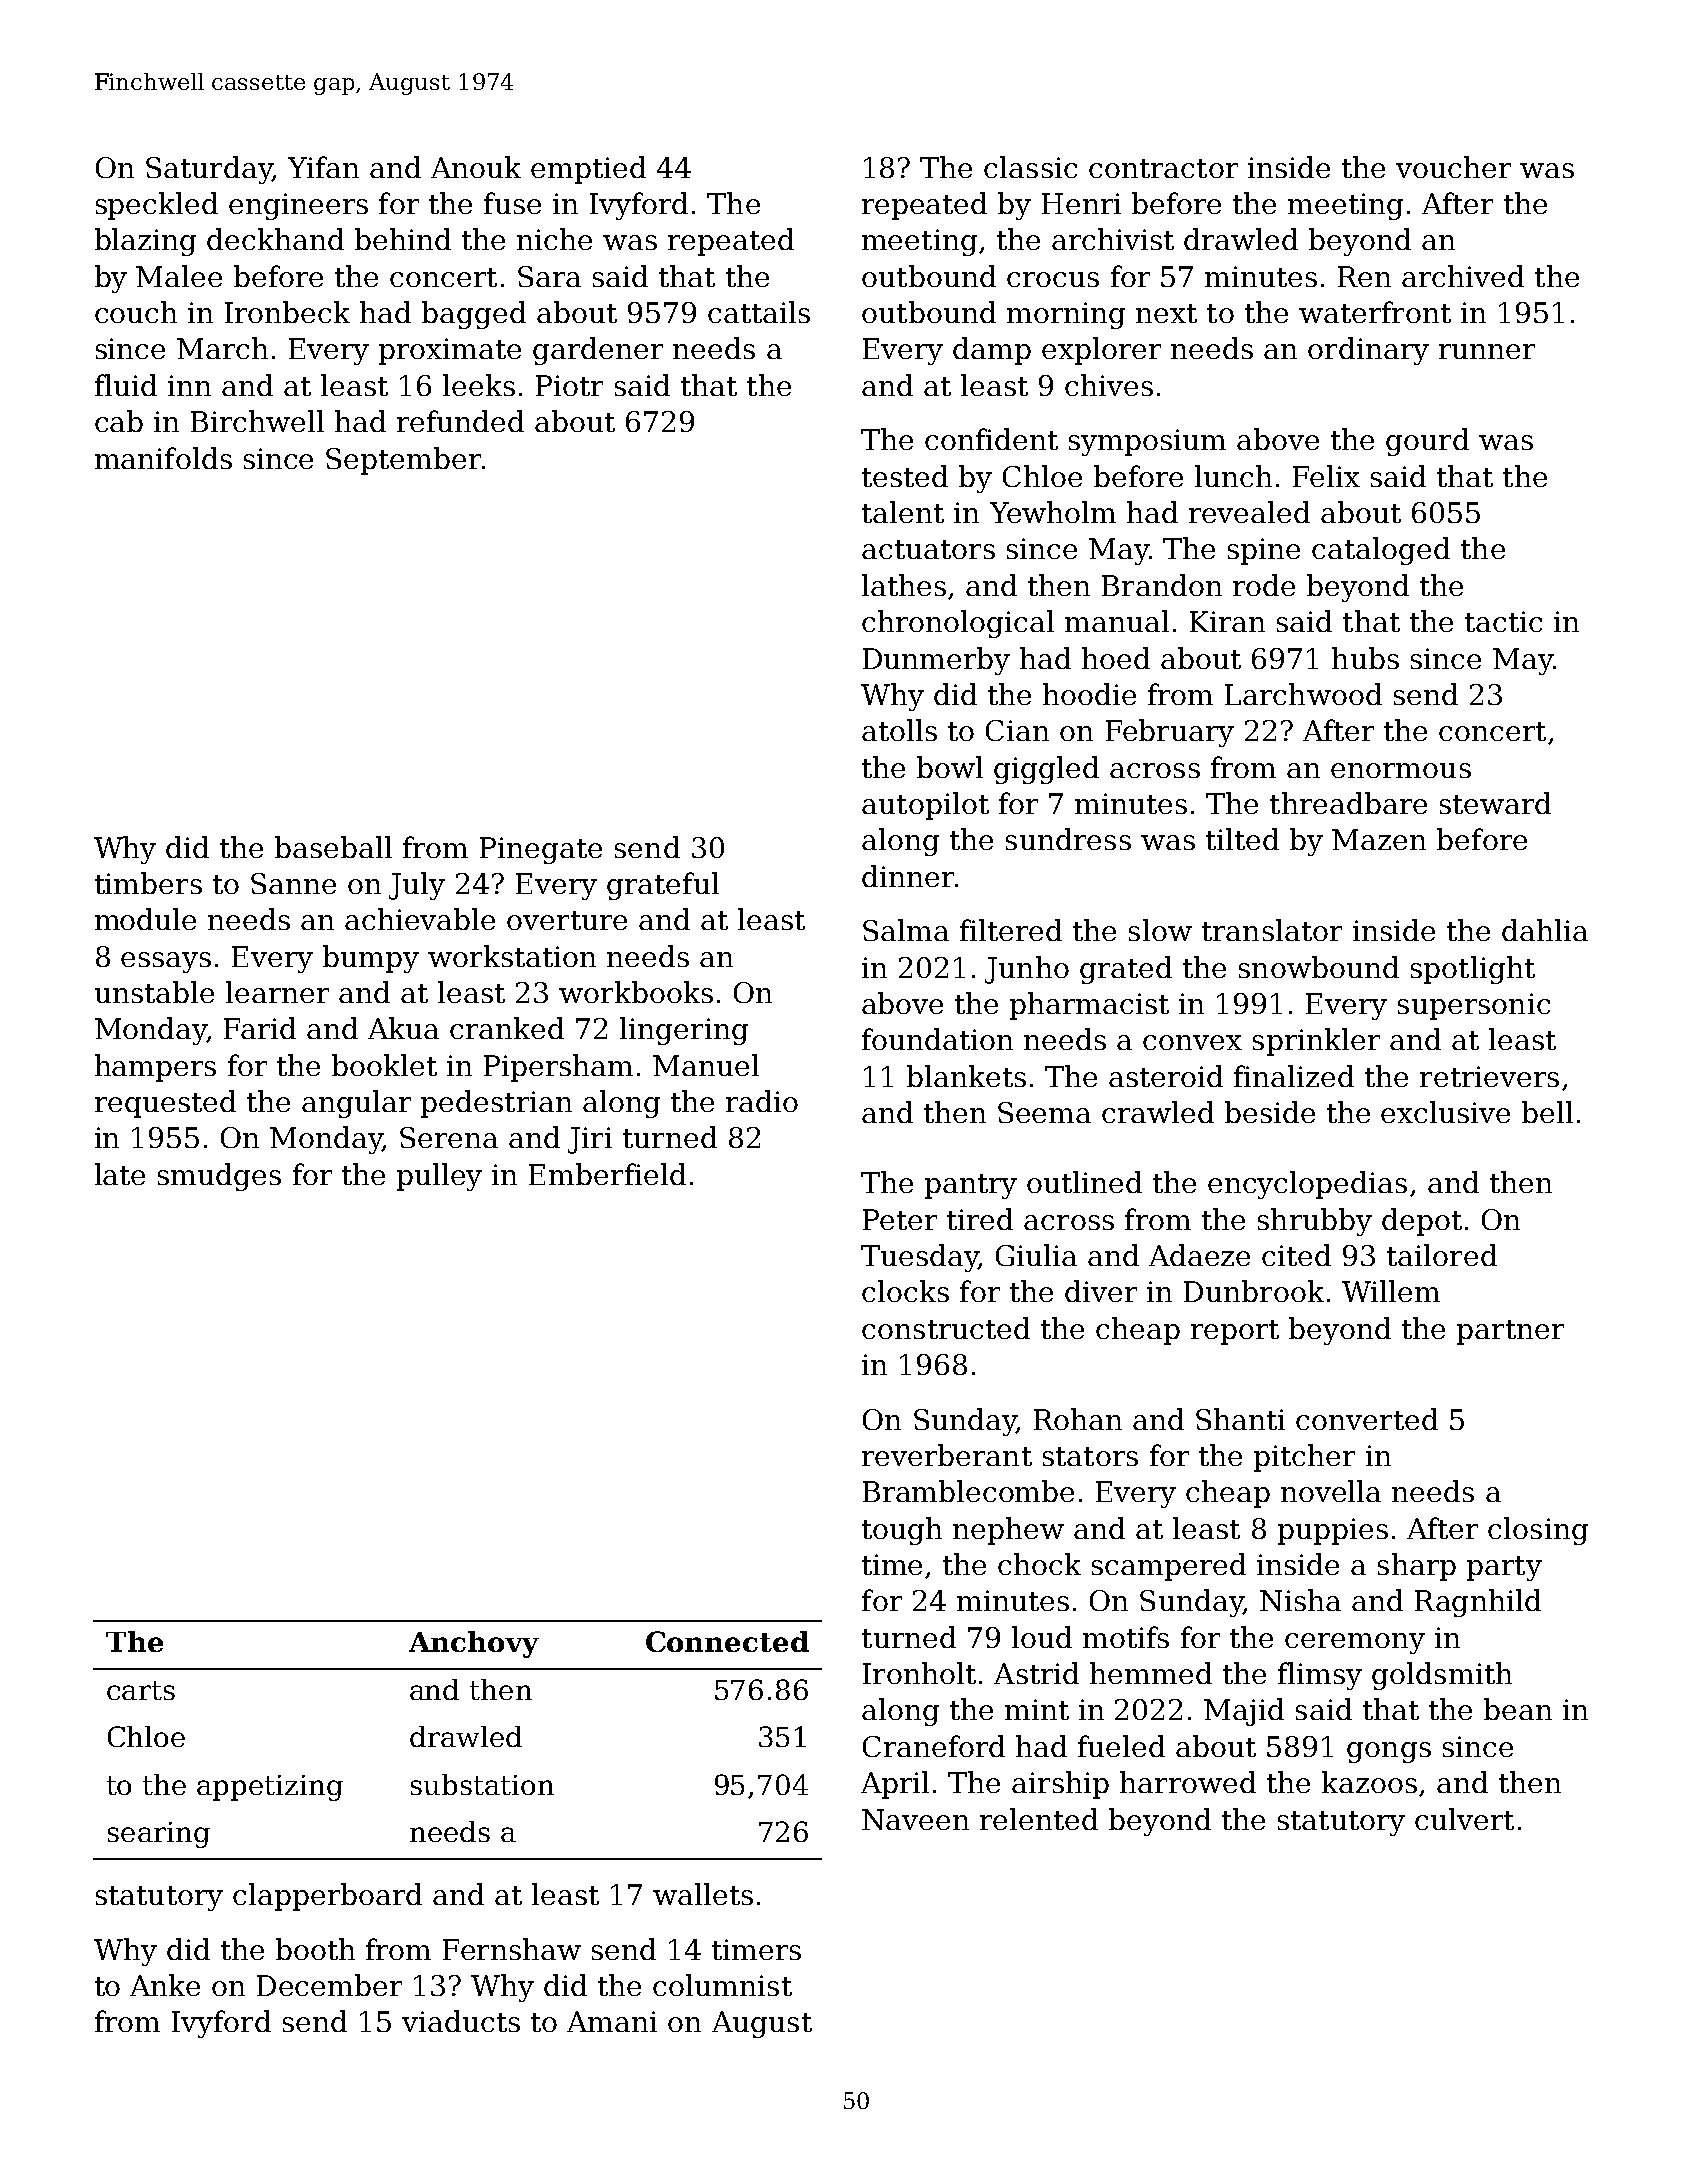 The width and height of the screenshot is (1683, 2178). I want to click on voucher, so click(1453, 167).
